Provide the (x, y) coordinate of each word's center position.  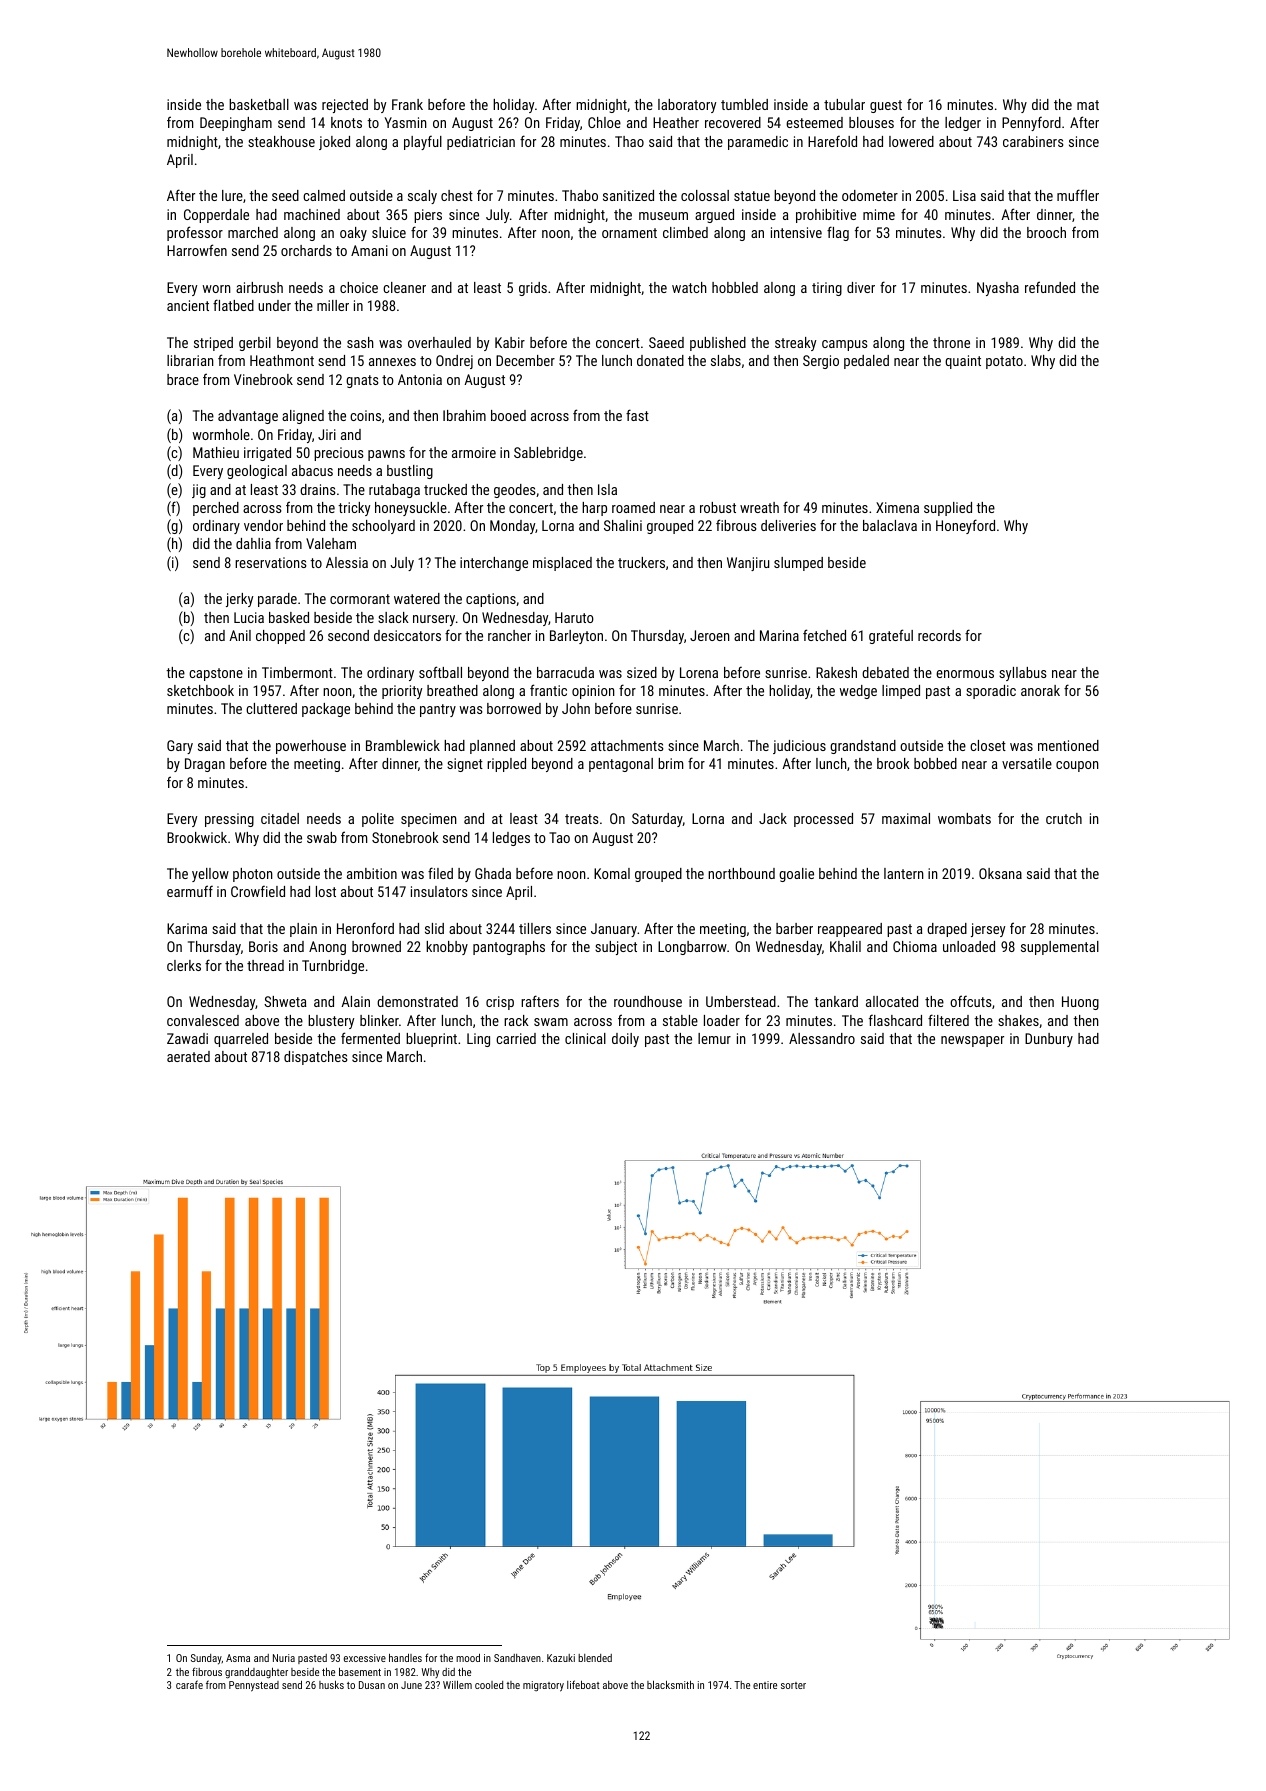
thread (265, 965)
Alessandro (822, 1038)
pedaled (866, 362)
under (274, 305)
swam (551, 1022)
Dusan (372, 1685)
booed (508, 415)
